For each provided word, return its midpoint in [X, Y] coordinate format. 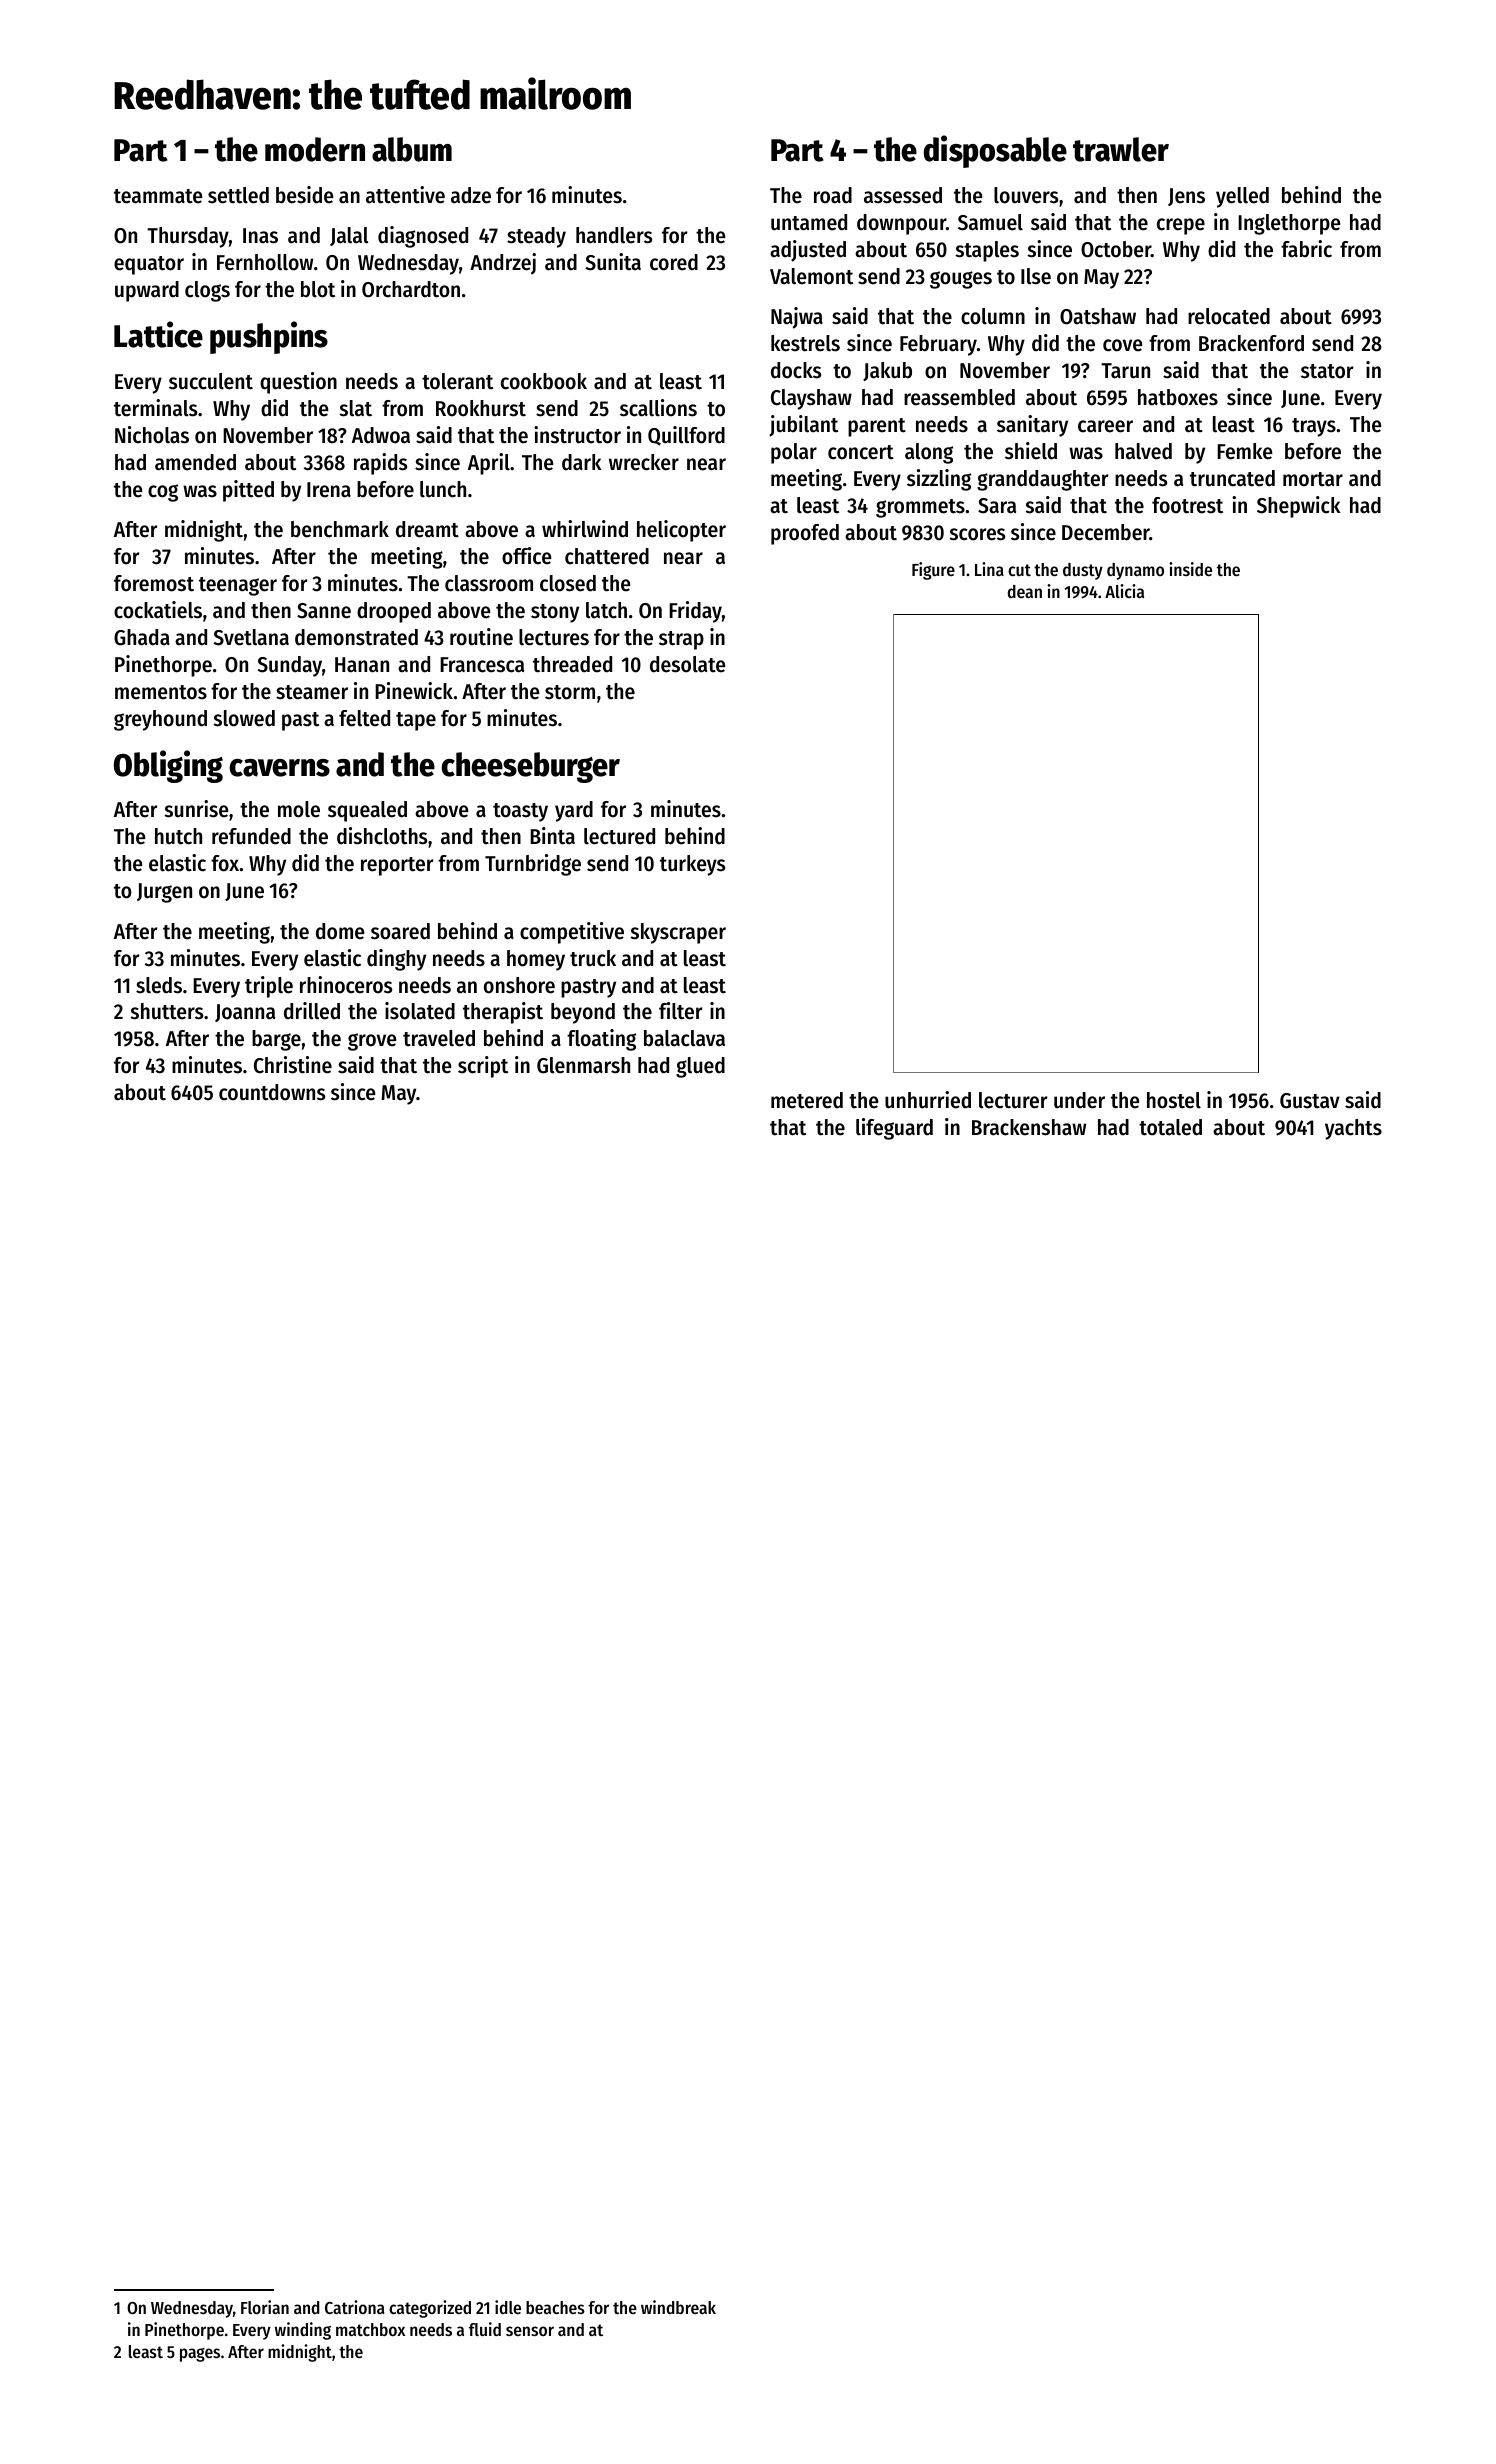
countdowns [272, 1092]
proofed [805, 534]
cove [1122, 345]
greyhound [160, 720]
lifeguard [894, 1129]
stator [1327, 371]
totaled [1170, 1127]
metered [807, 1100]
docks [796, 370]
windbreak [678, 2307]
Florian [265, 2307]
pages [200, 2355]
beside [304, 195]
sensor [530, 2331]
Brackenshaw [1029, 1127]
